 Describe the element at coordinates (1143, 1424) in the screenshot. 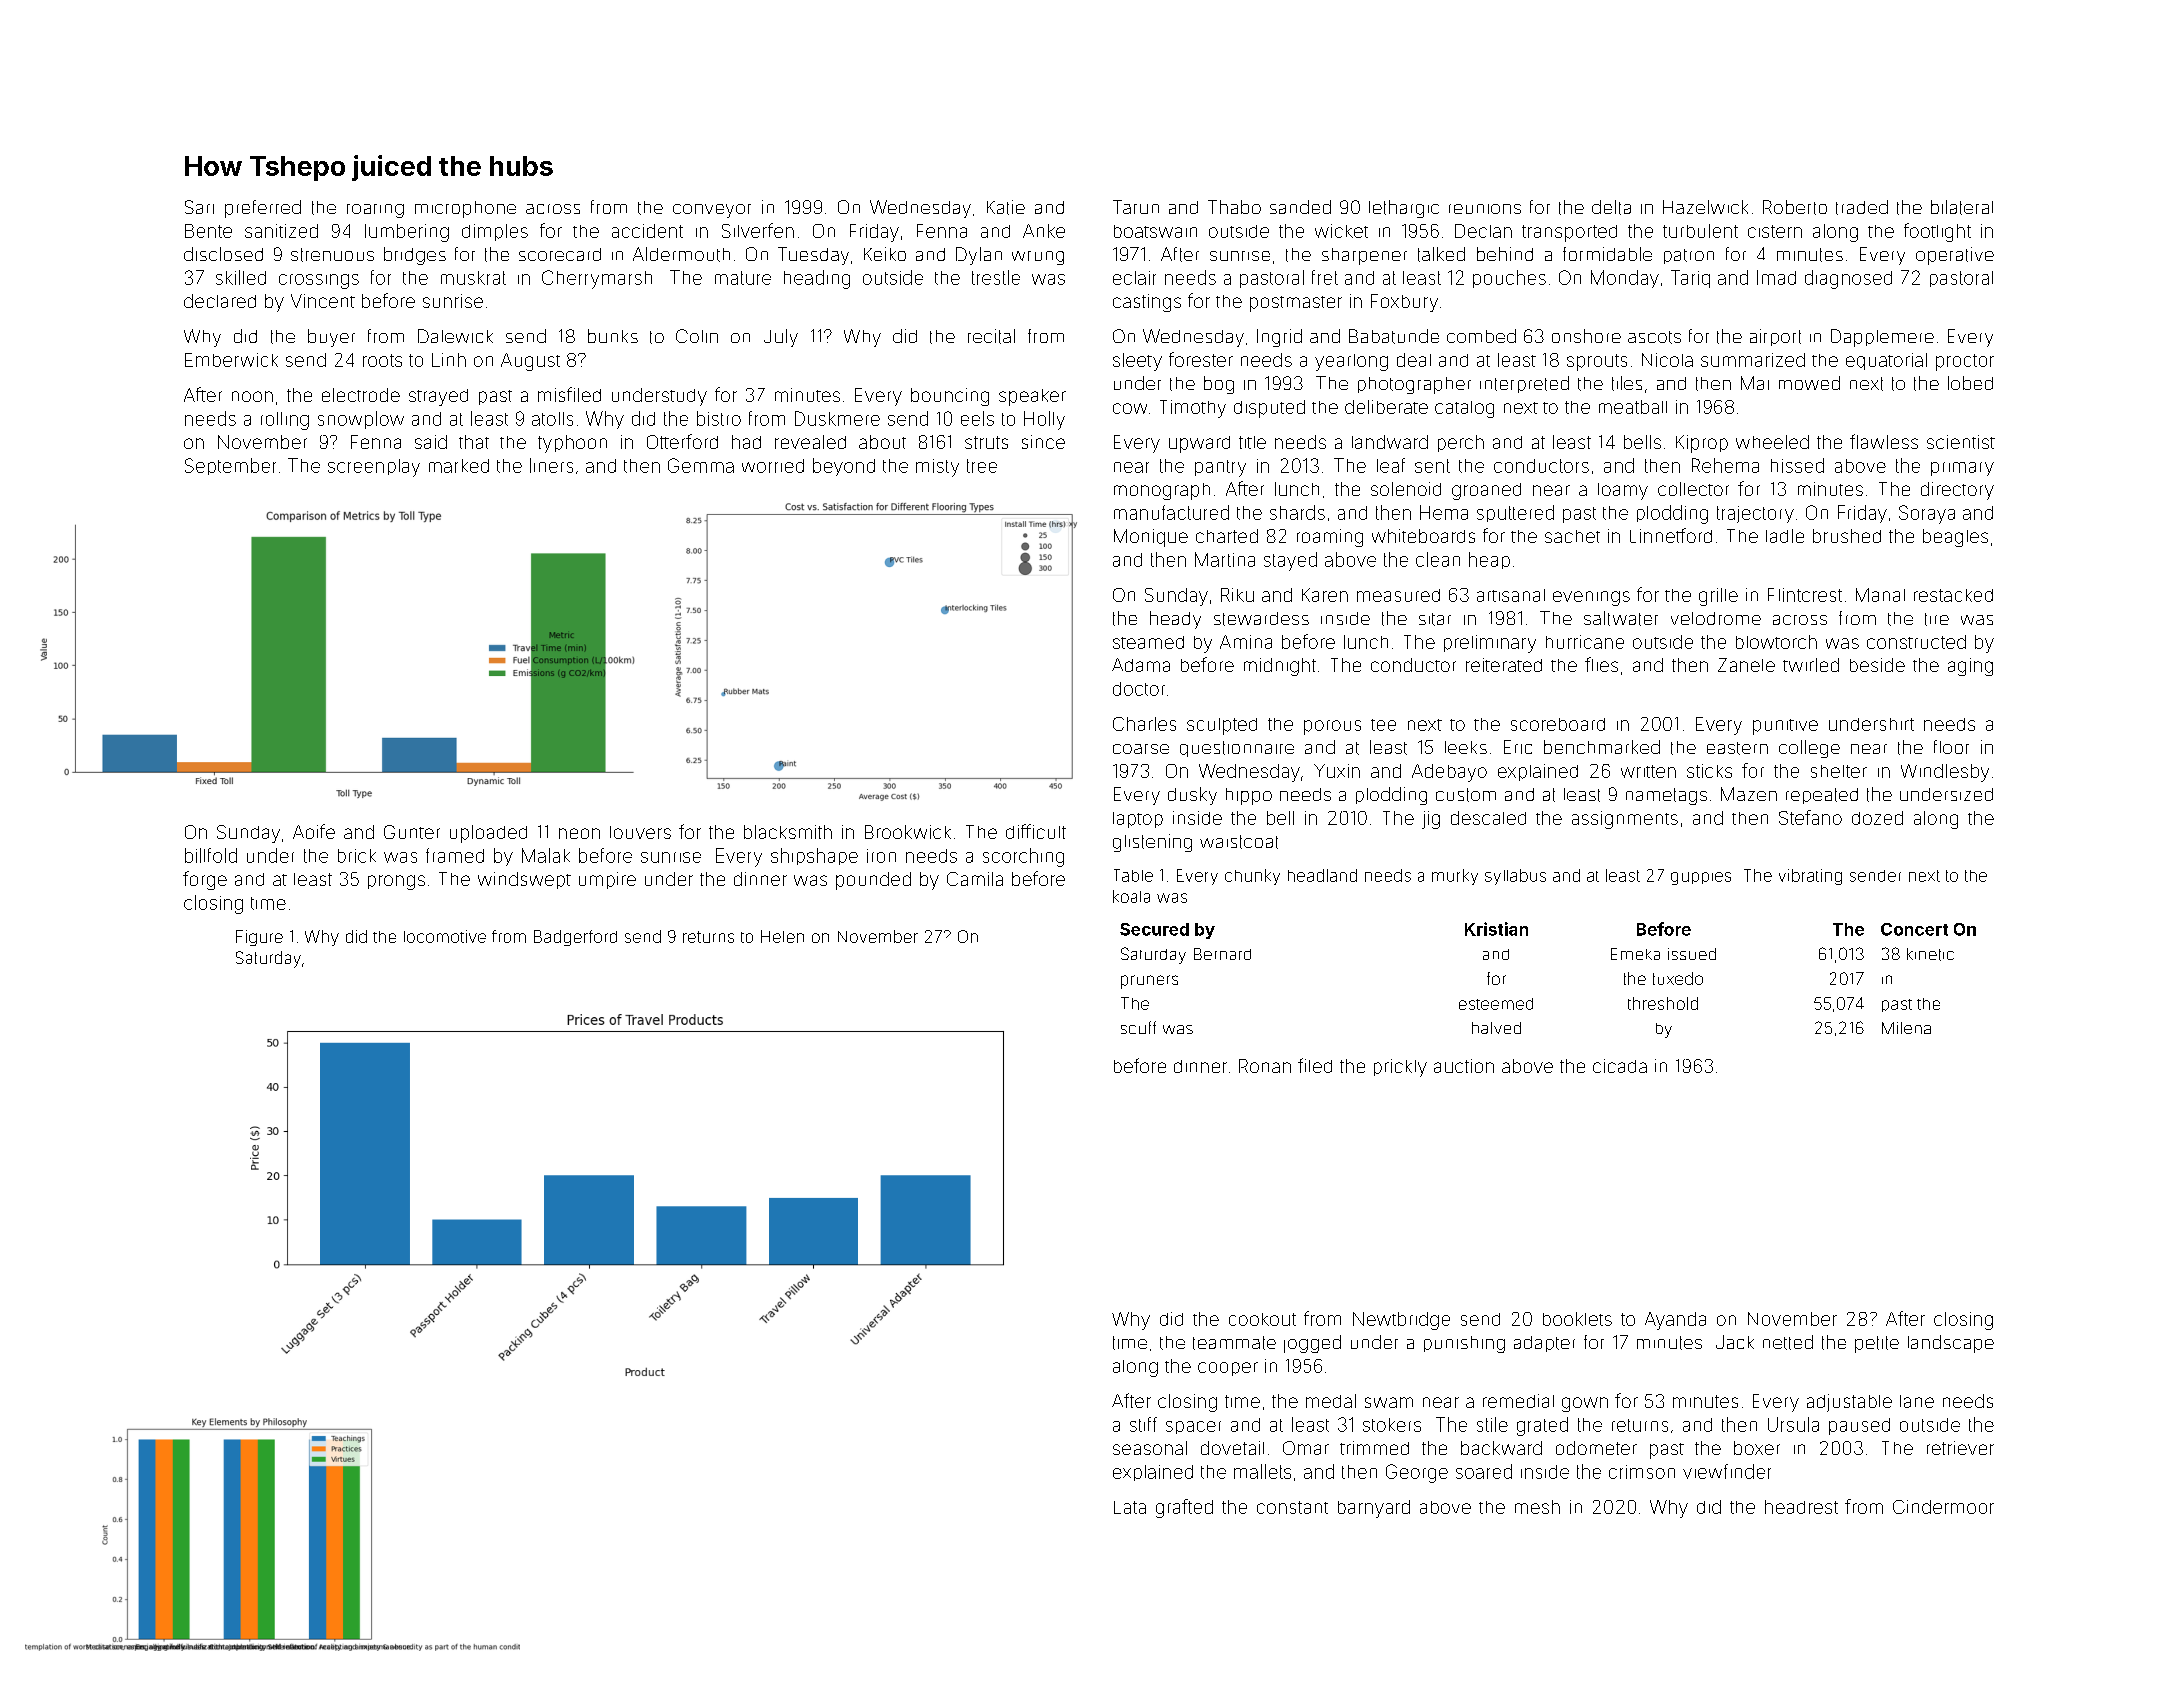

I see `stiff` at that location.
